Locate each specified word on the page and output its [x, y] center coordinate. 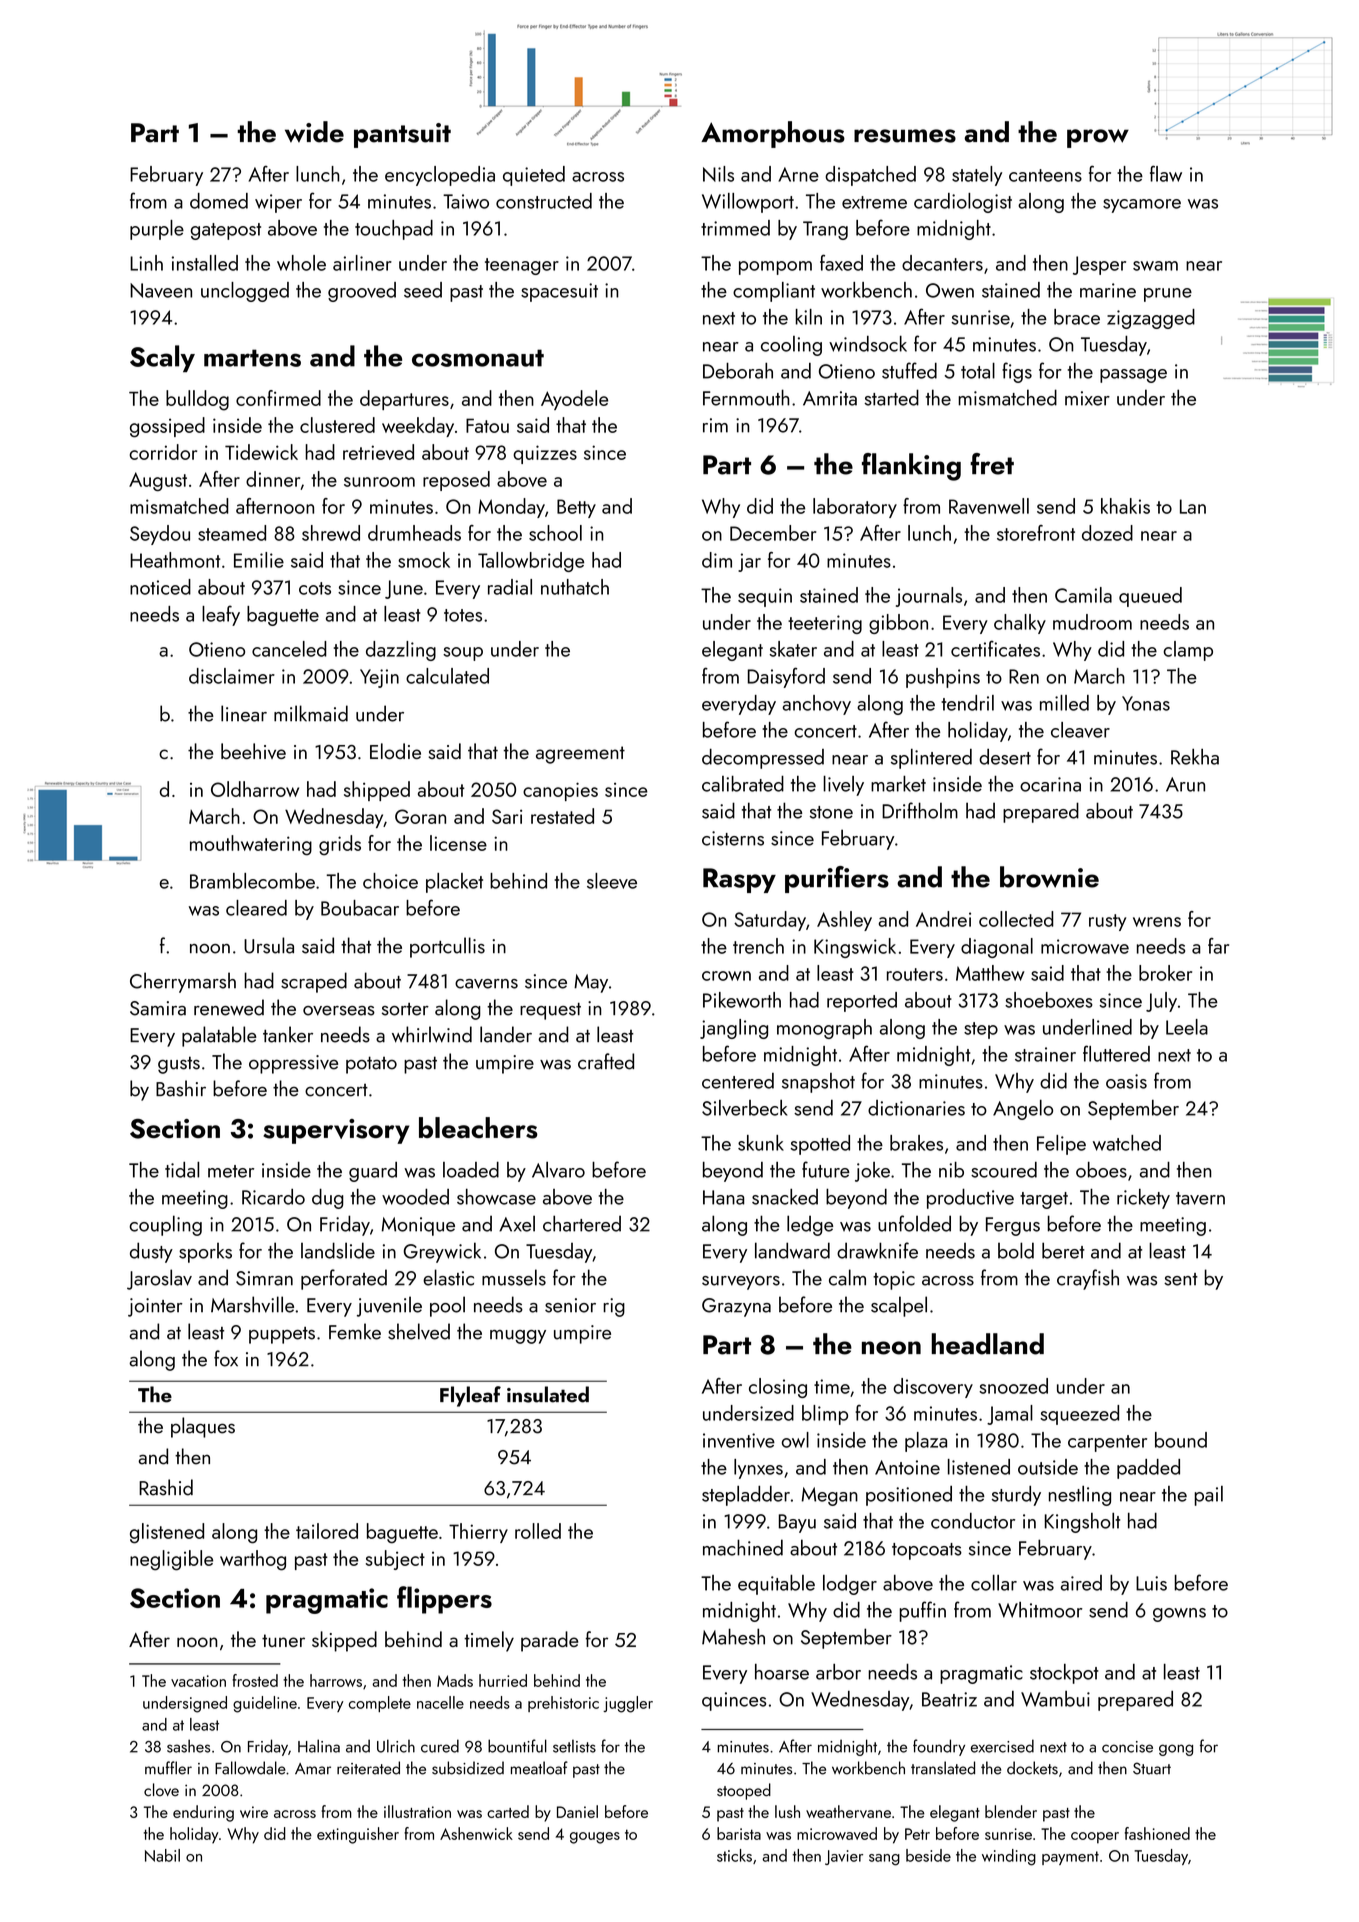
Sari [507, 816]
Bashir [181, 1088]
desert [1005, 757]
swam [1155, 266]
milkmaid [311, 713]
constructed [544, 201]
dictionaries [916, 1108]
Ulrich [396, 1746]
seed [423, 290]
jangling [734, 1029]
